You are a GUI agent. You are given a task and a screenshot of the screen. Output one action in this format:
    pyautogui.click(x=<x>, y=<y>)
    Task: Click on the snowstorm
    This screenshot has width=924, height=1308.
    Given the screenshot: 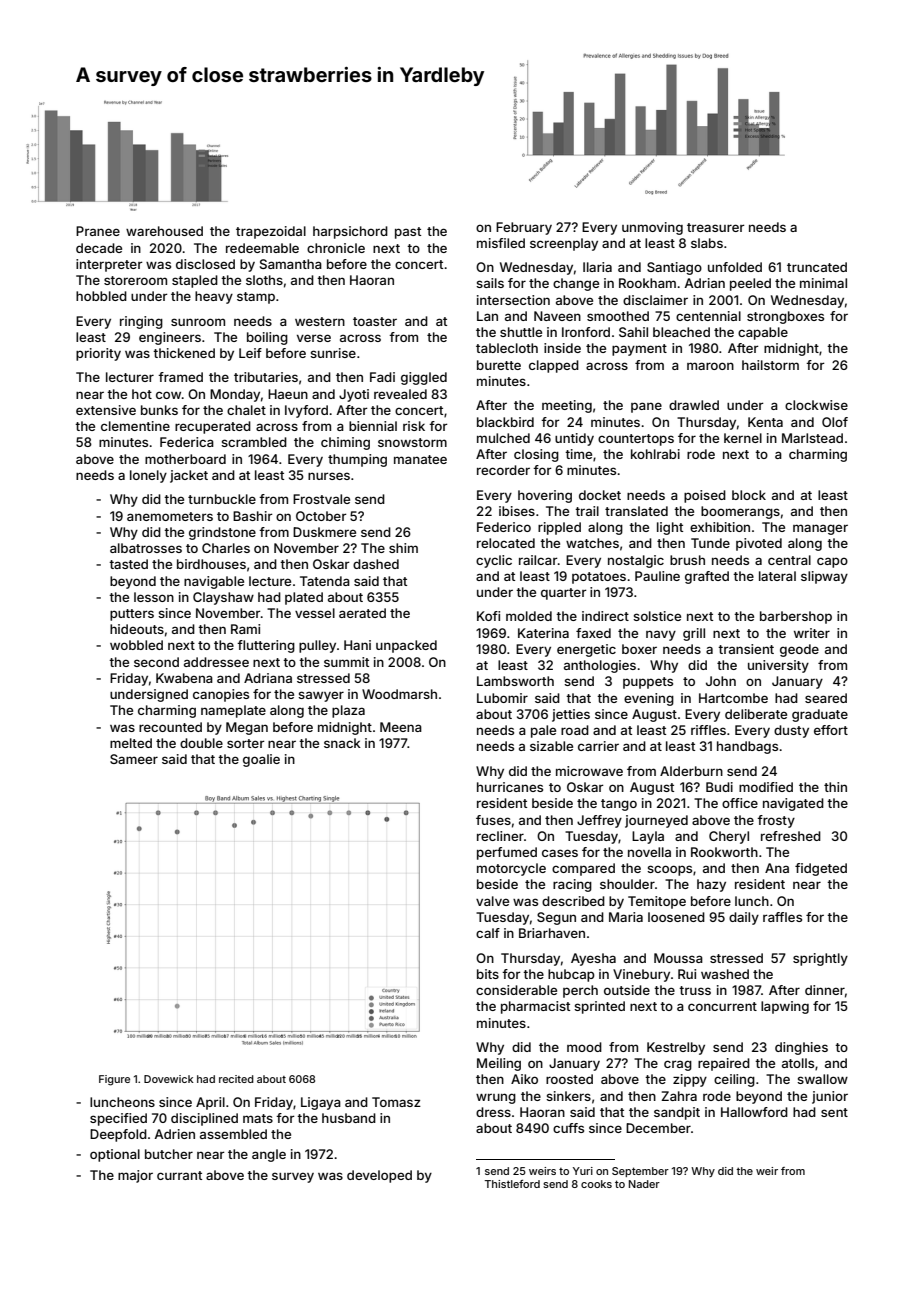 What is the action you would take?
    pyautogui.click(x=412, y=442)
